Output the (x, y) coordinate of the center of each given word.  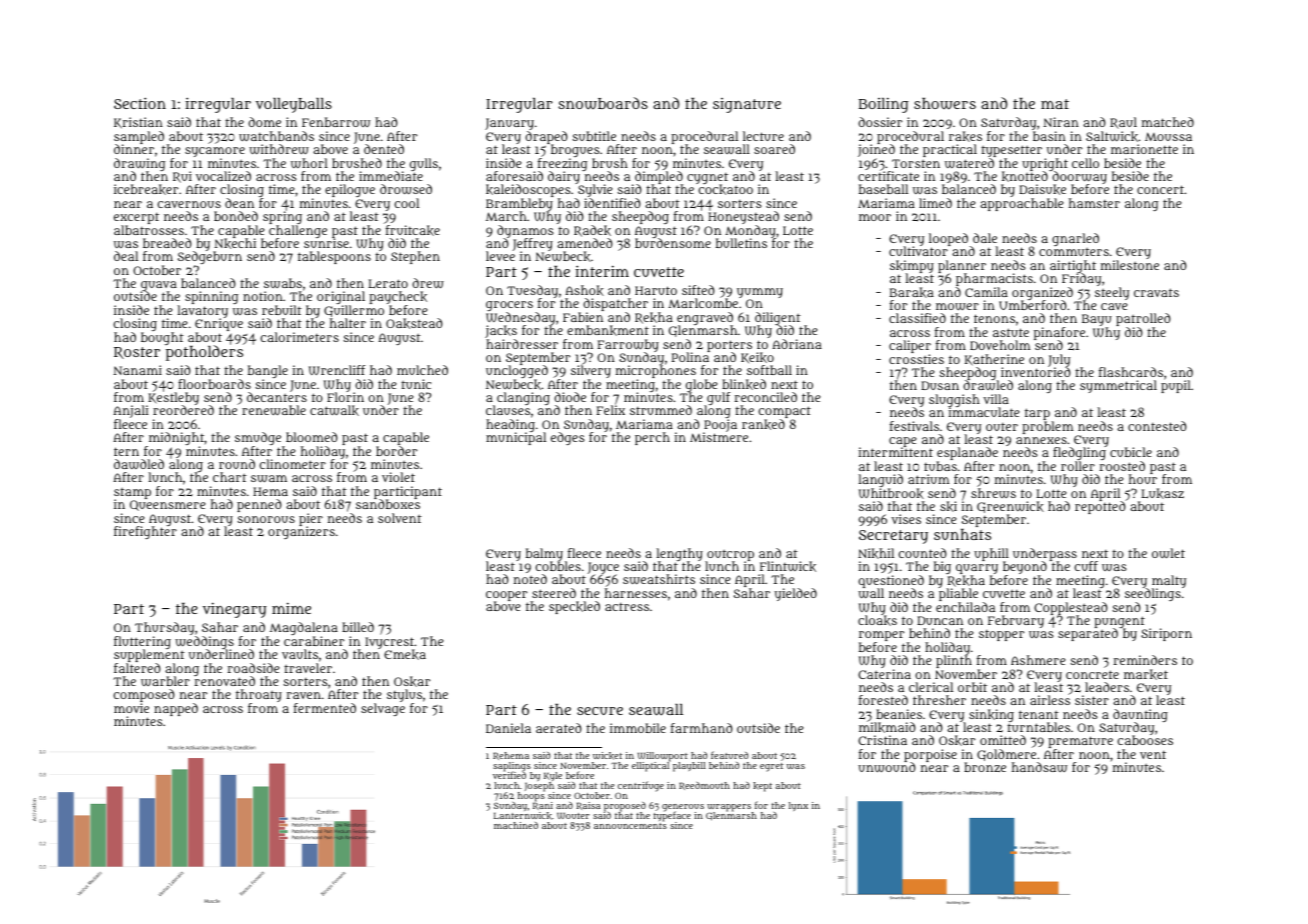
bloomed (311, 437)
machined (516, 825)
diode (570, 397)
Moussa (1168, 136)
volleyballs (294, 105)
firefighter (145, 532)
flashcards (1131, 372)
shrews (993, 493)
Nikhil (876, 553)
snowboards (603, 103)
